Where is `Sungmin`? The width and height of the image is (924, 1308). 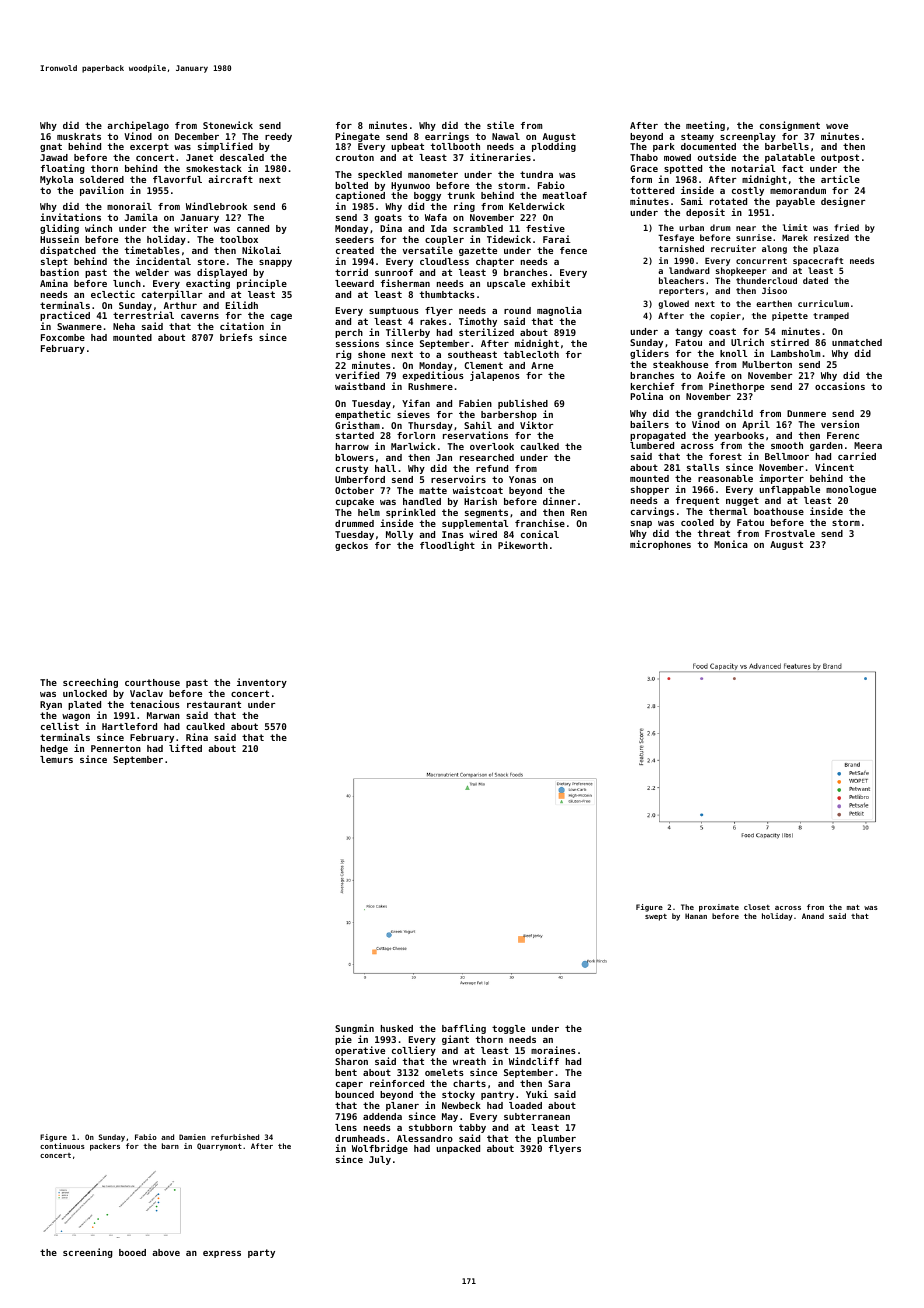 Sungmin is located at coordinates (354, 1030).
